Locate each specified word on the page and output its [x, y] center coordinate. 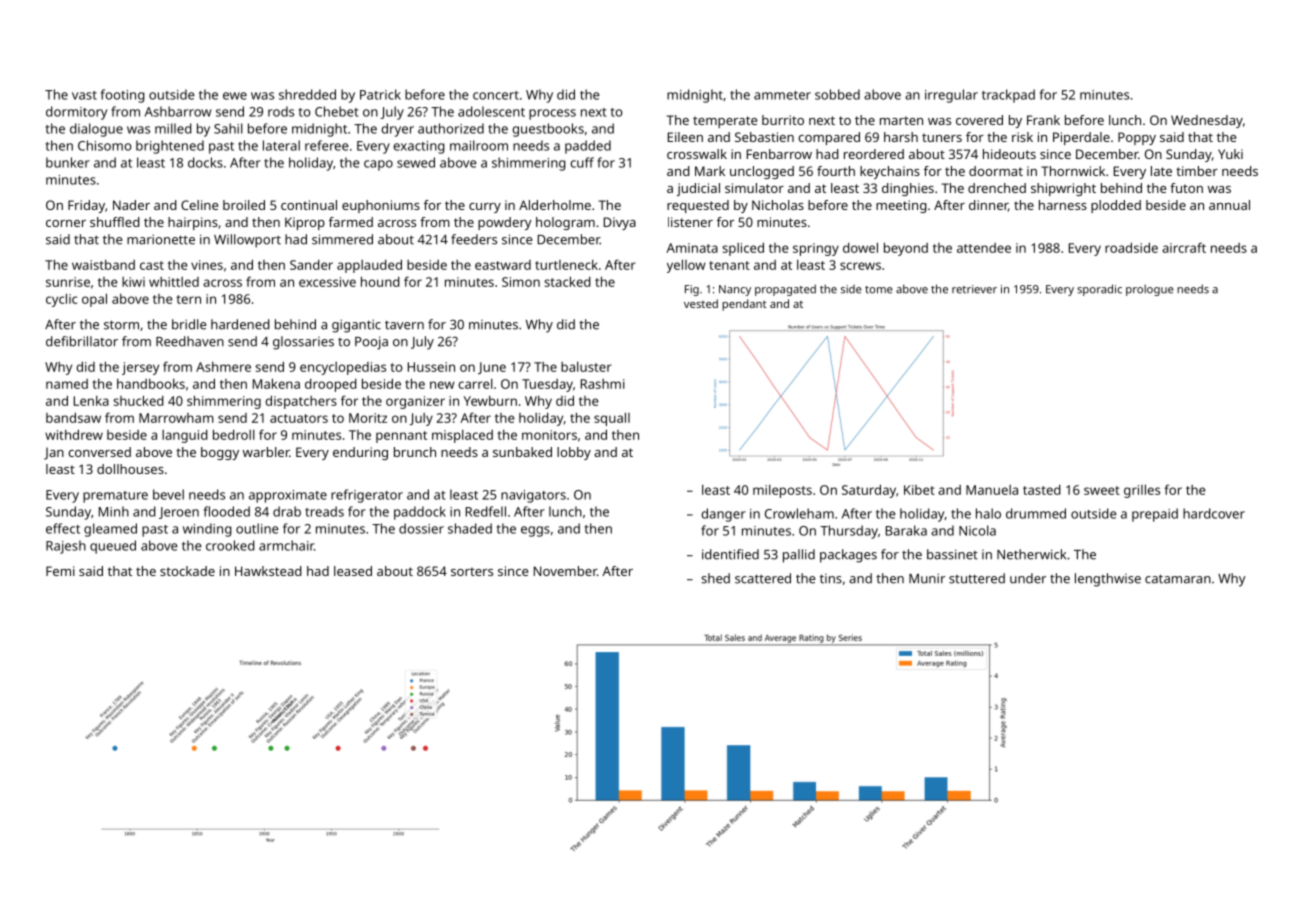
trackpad [1008, 96]
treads [324, 511]
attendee [984, 248]
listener [690, 222]
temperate [725, 122]
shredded [307, 94]
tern [188, 299]
